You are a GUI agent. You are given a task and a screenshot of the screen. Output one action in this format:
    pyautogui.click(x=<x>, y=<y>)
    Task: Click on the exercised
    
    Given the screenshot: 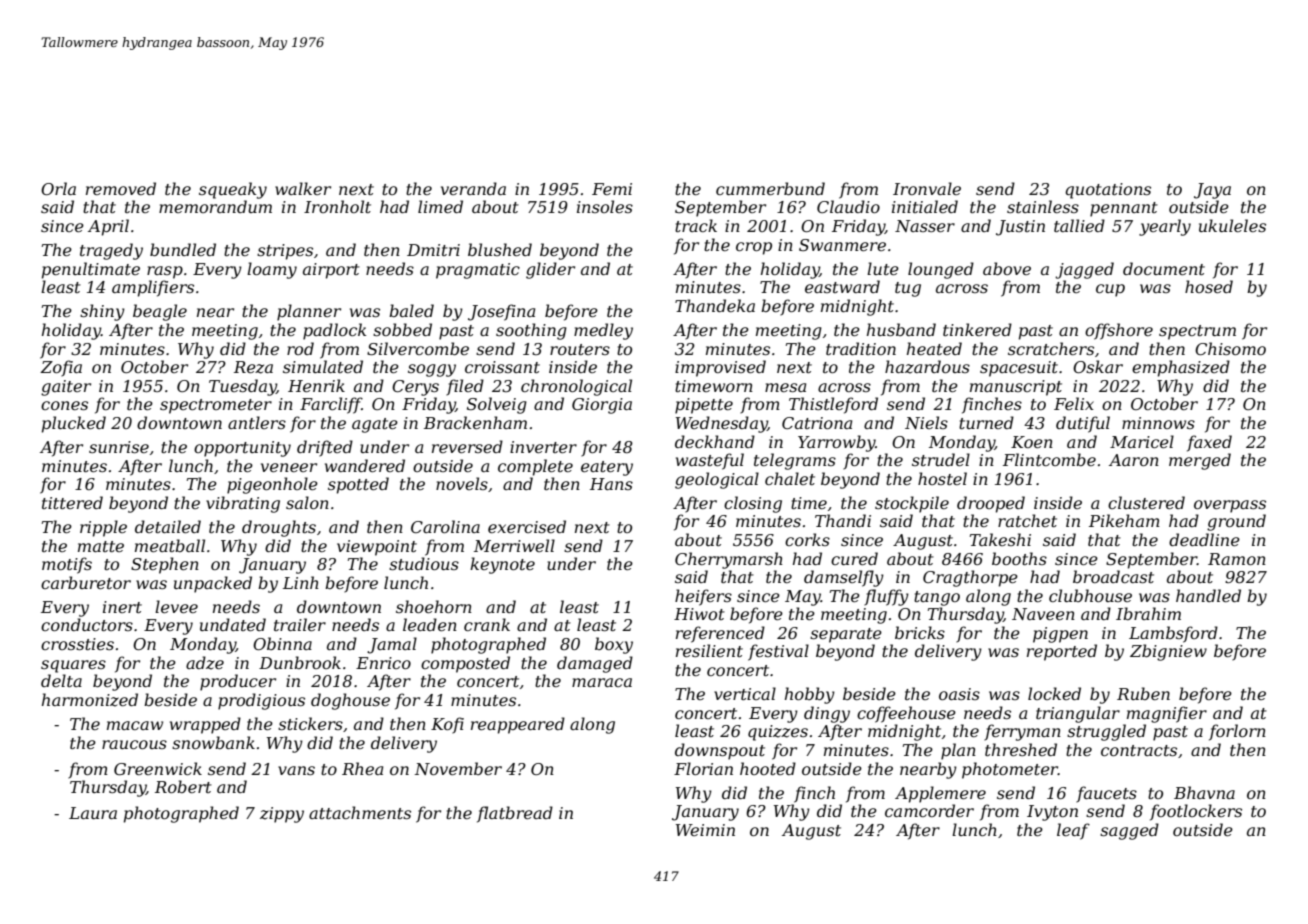 What is the action you would take?
    pyautogui.click(x=527, y=526)
